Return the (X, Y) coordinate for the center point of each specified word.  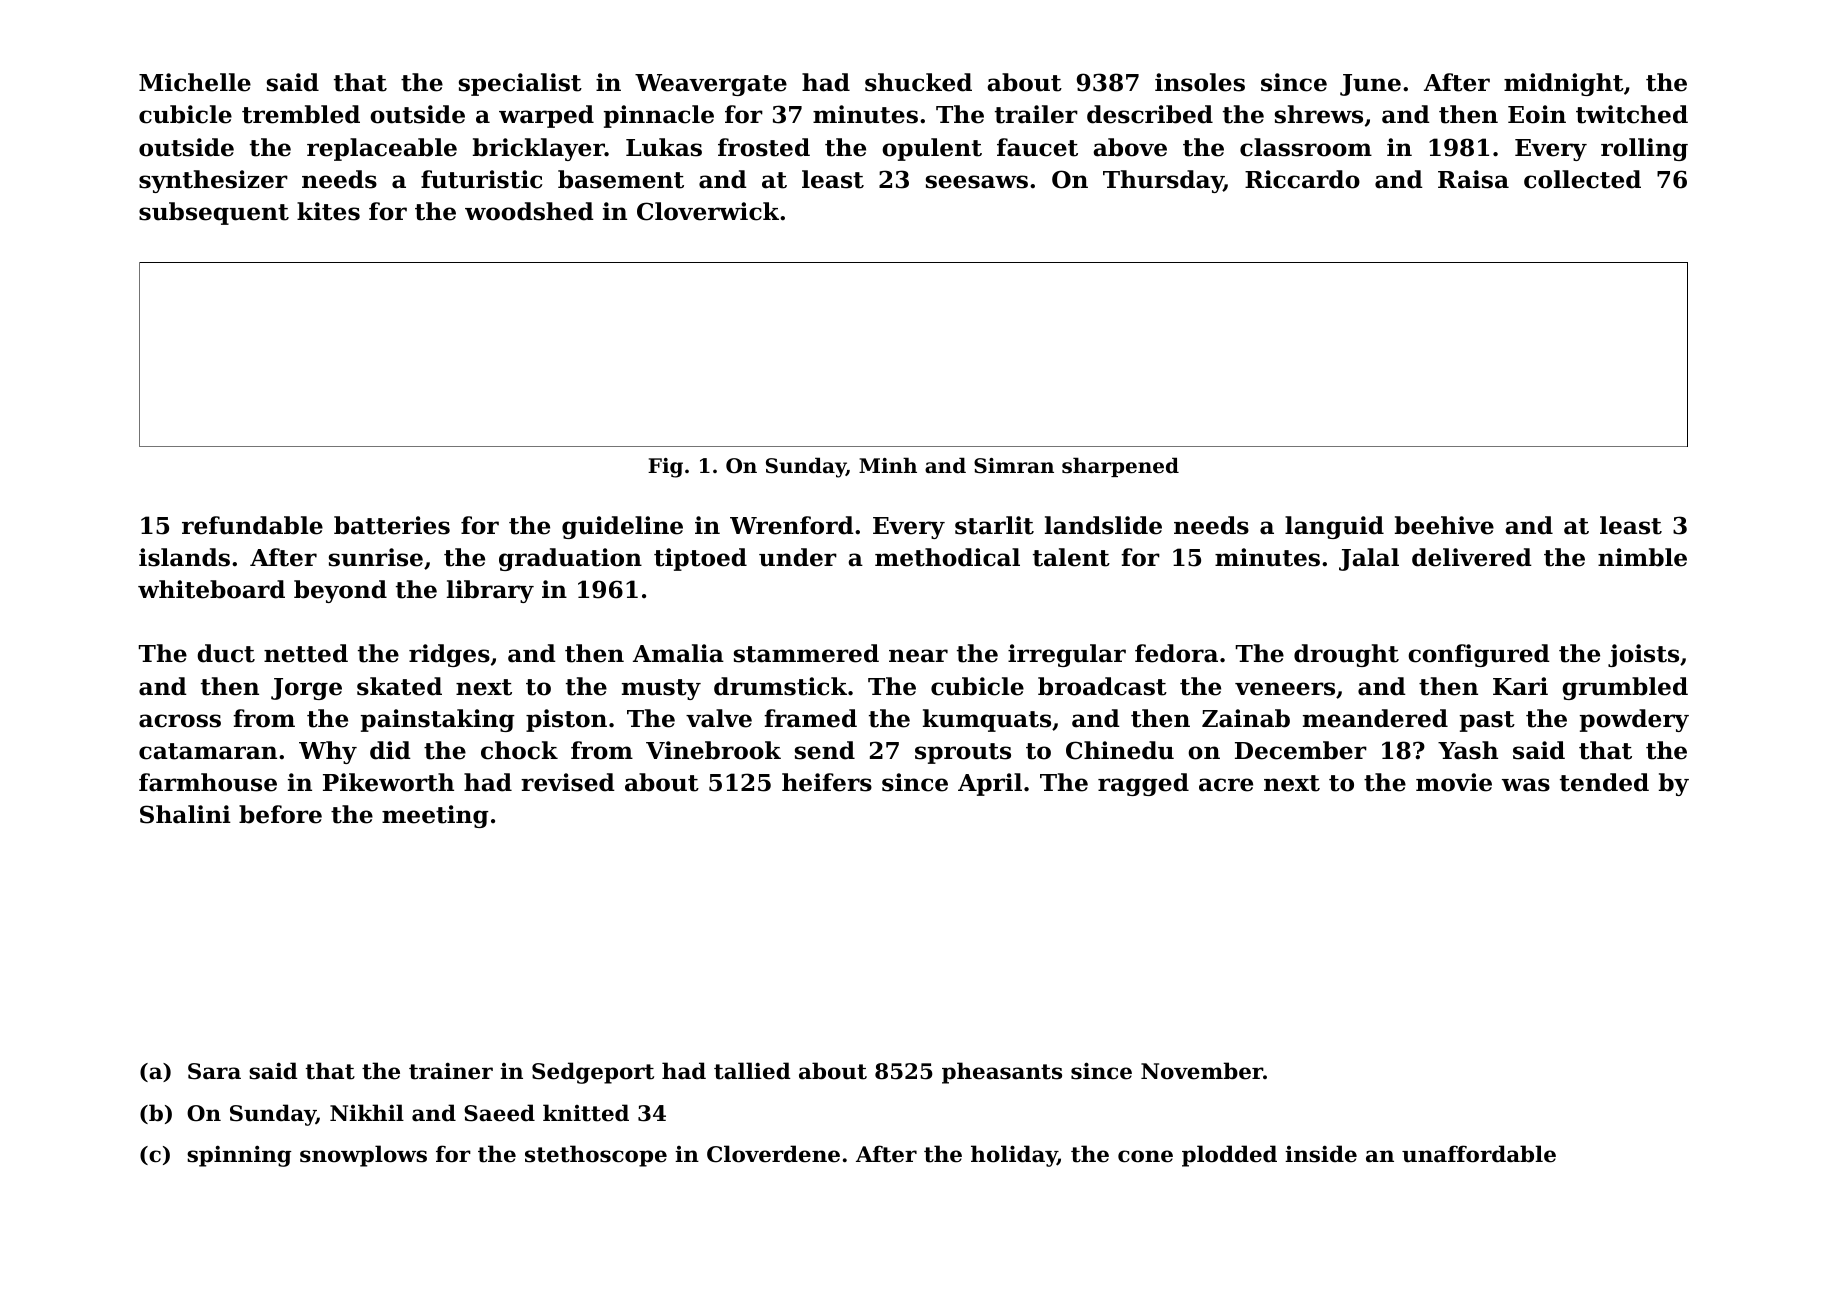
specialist (520, 84)
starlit (994, 525)
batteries (392, 525)
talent (1071, 557)
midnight (1564, 84)
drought (1346, 655)
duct (226, 653)
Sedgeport (593, 1073)
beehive (1444, 525)
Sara (214, 1071)
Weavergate (711, 85)
